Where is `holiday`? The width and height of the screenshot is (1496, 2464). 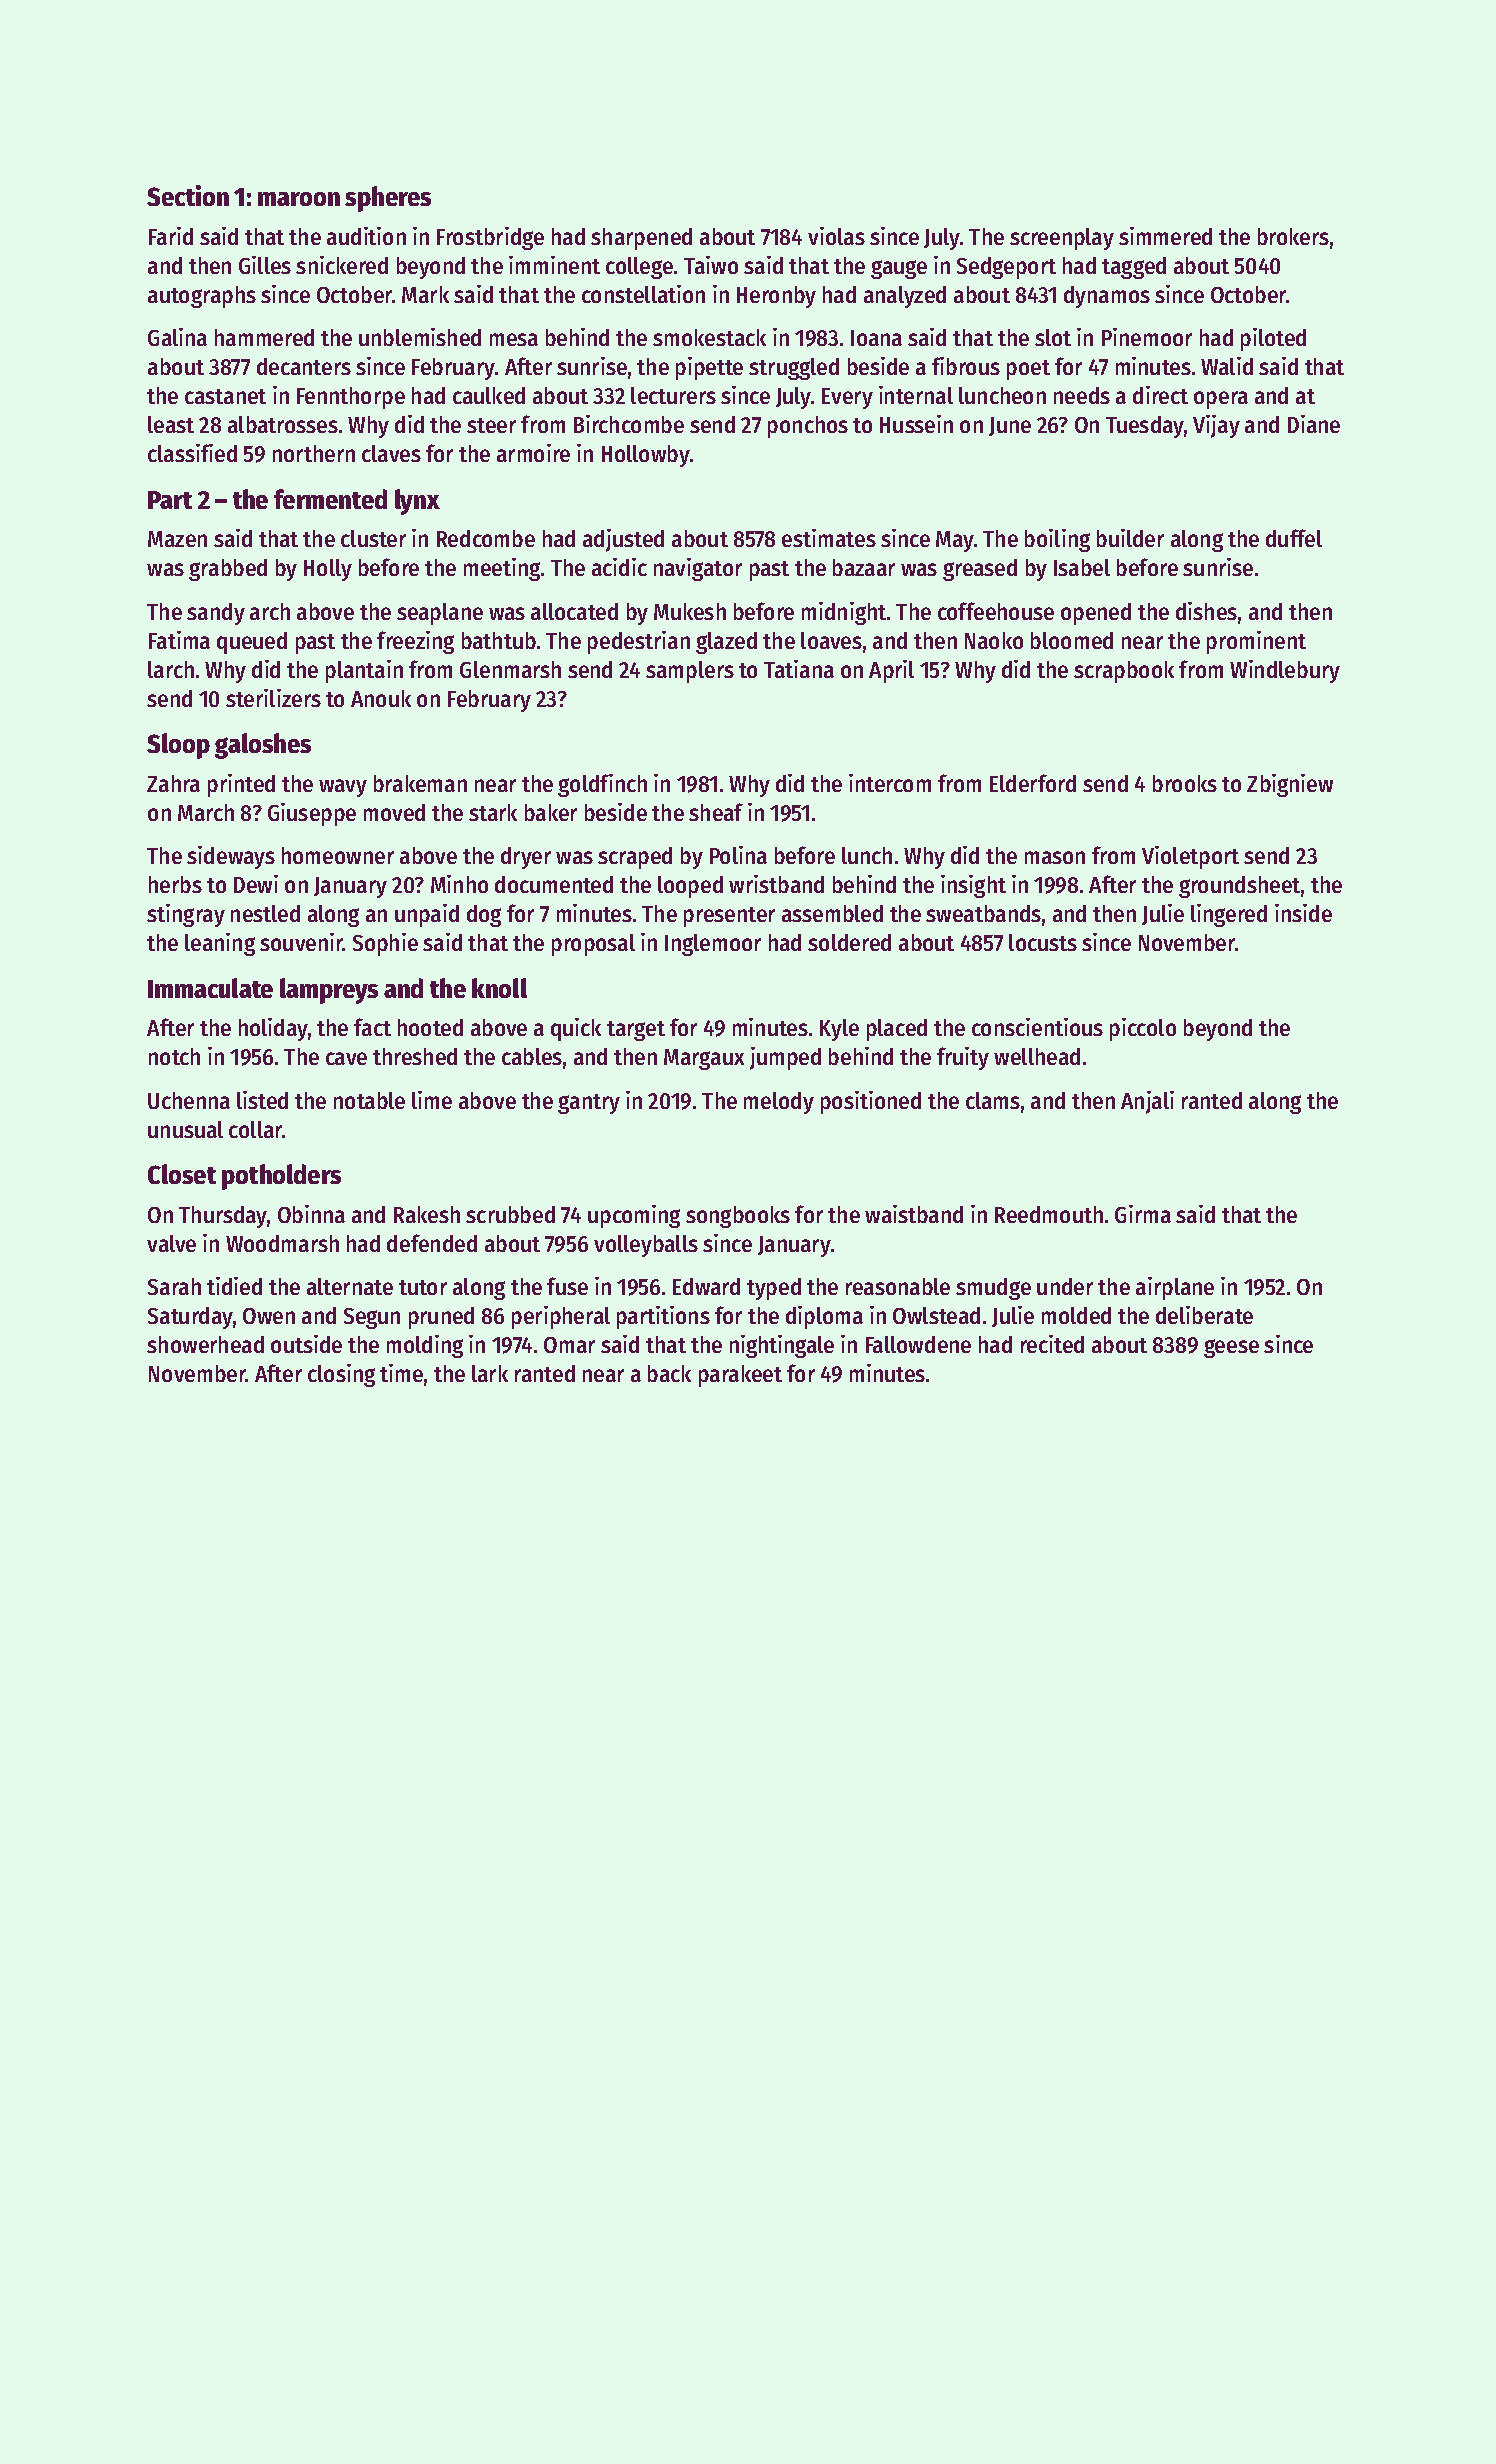 holiday is located at coordinates (273, 1029).
